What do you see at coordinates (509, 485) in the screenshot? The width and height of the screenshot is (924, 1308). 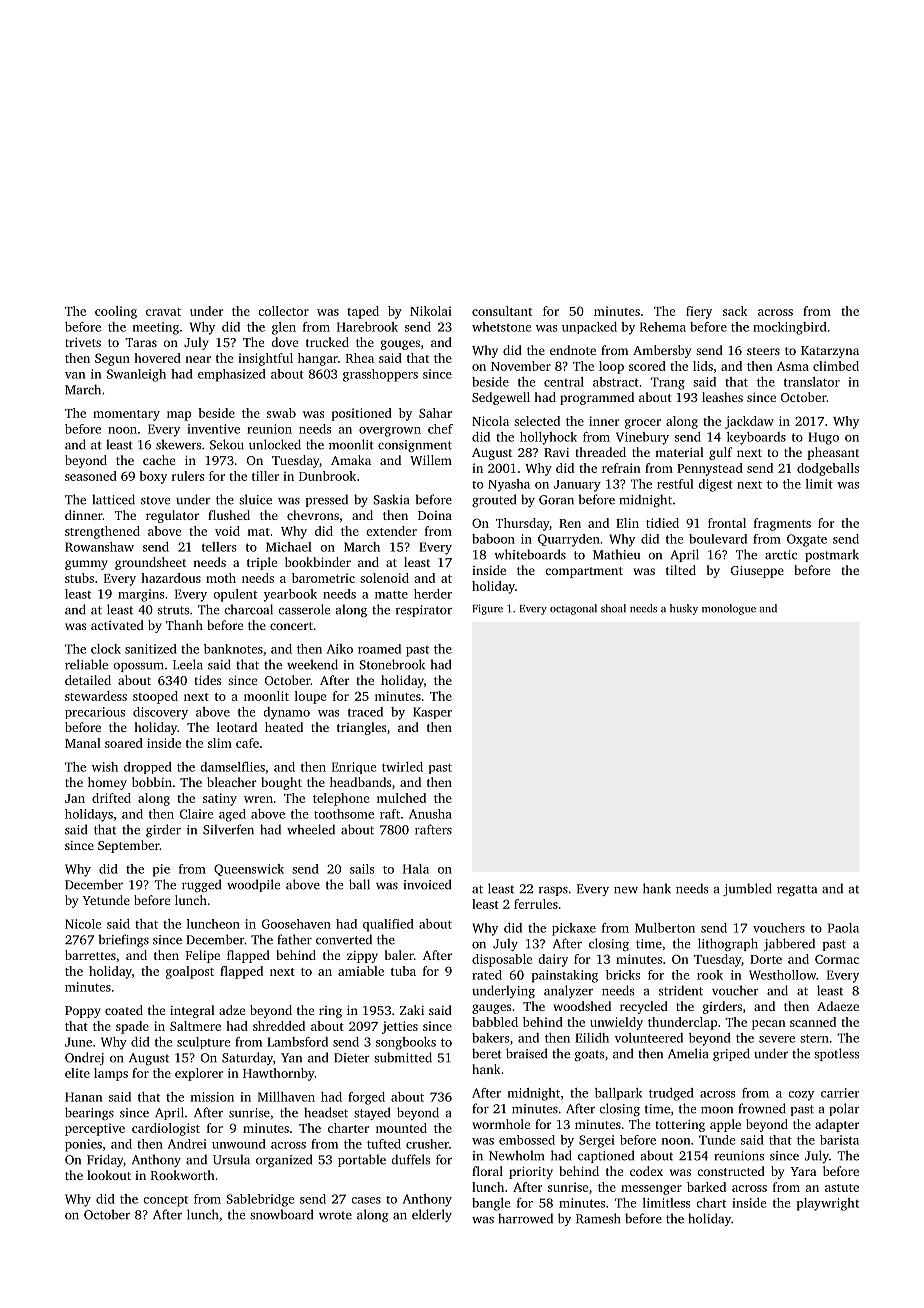 I see `Nyasha` at bounding box center [509, 485].
